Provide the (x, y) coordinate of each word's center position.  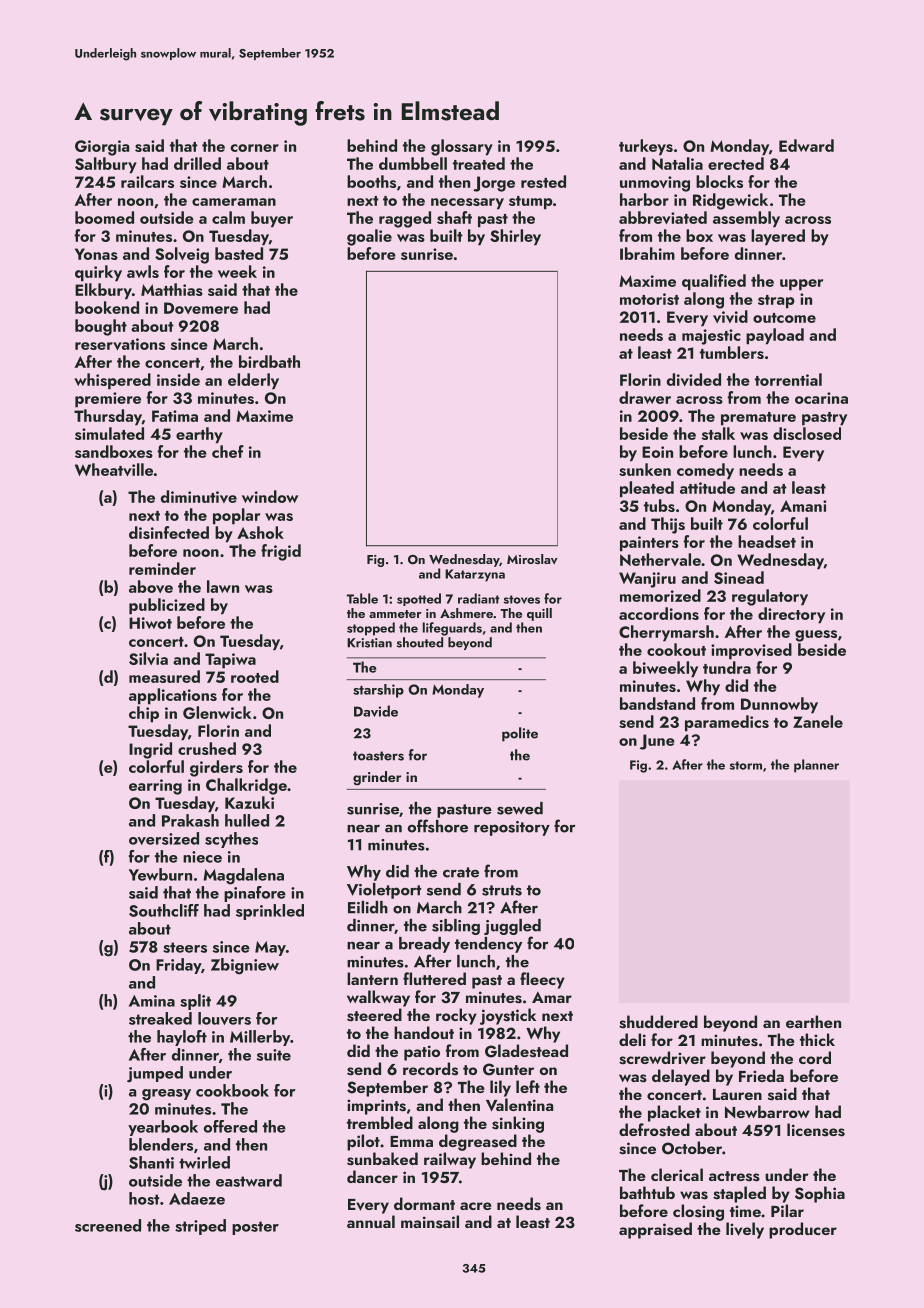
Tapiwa (230, 661)
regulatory (770, 597)
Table (362, 598)
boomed (104, 217)
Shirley (515, 237)
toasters (378, 756)
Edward (806, 145)
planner (816, 766)
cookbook (232, 1090)
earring (155, 787)
